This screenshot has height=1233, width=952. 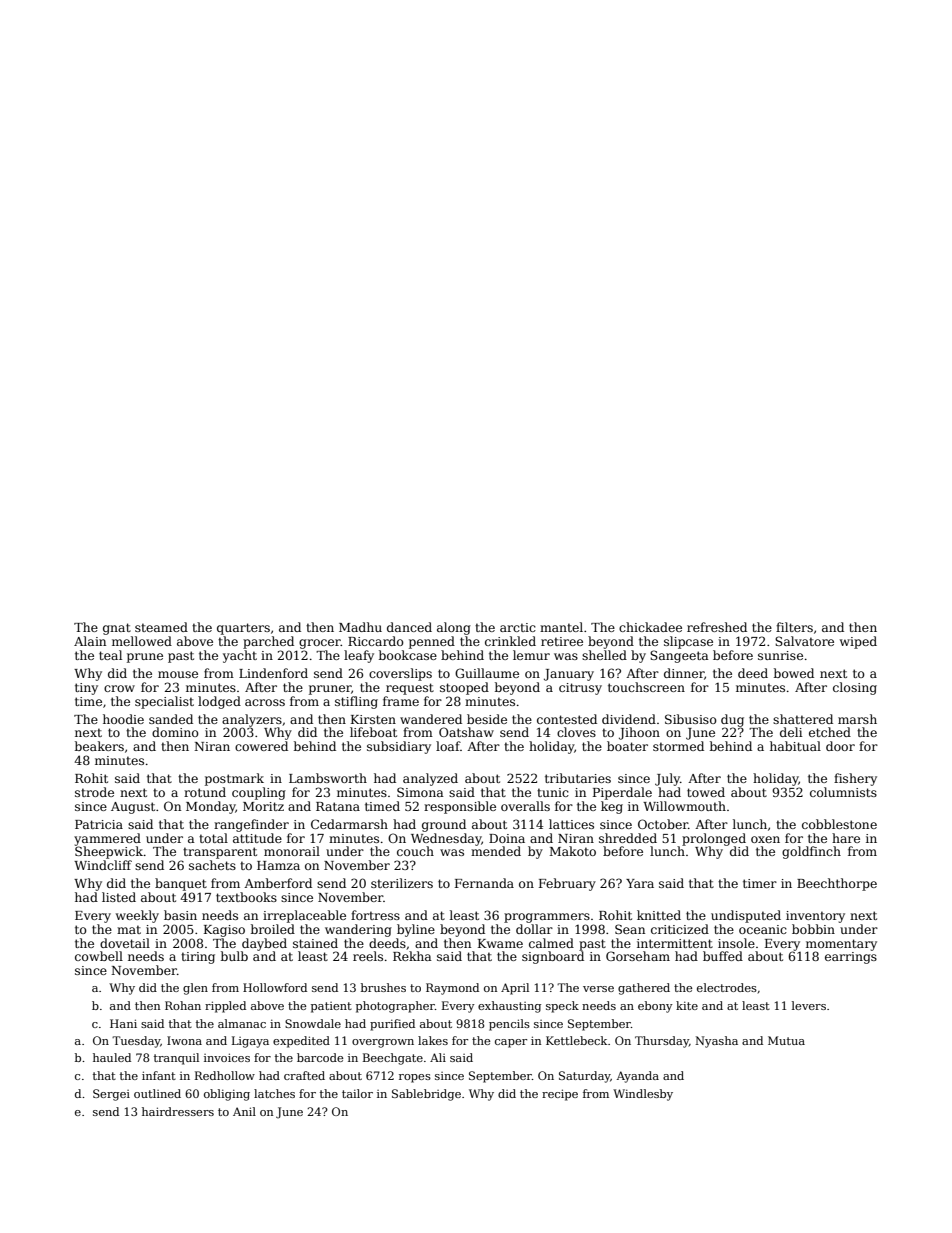 What do you see at coordinates (383, 1043) in the screenshot?
I see `overgrown` at bounding box center [383, 1043].
